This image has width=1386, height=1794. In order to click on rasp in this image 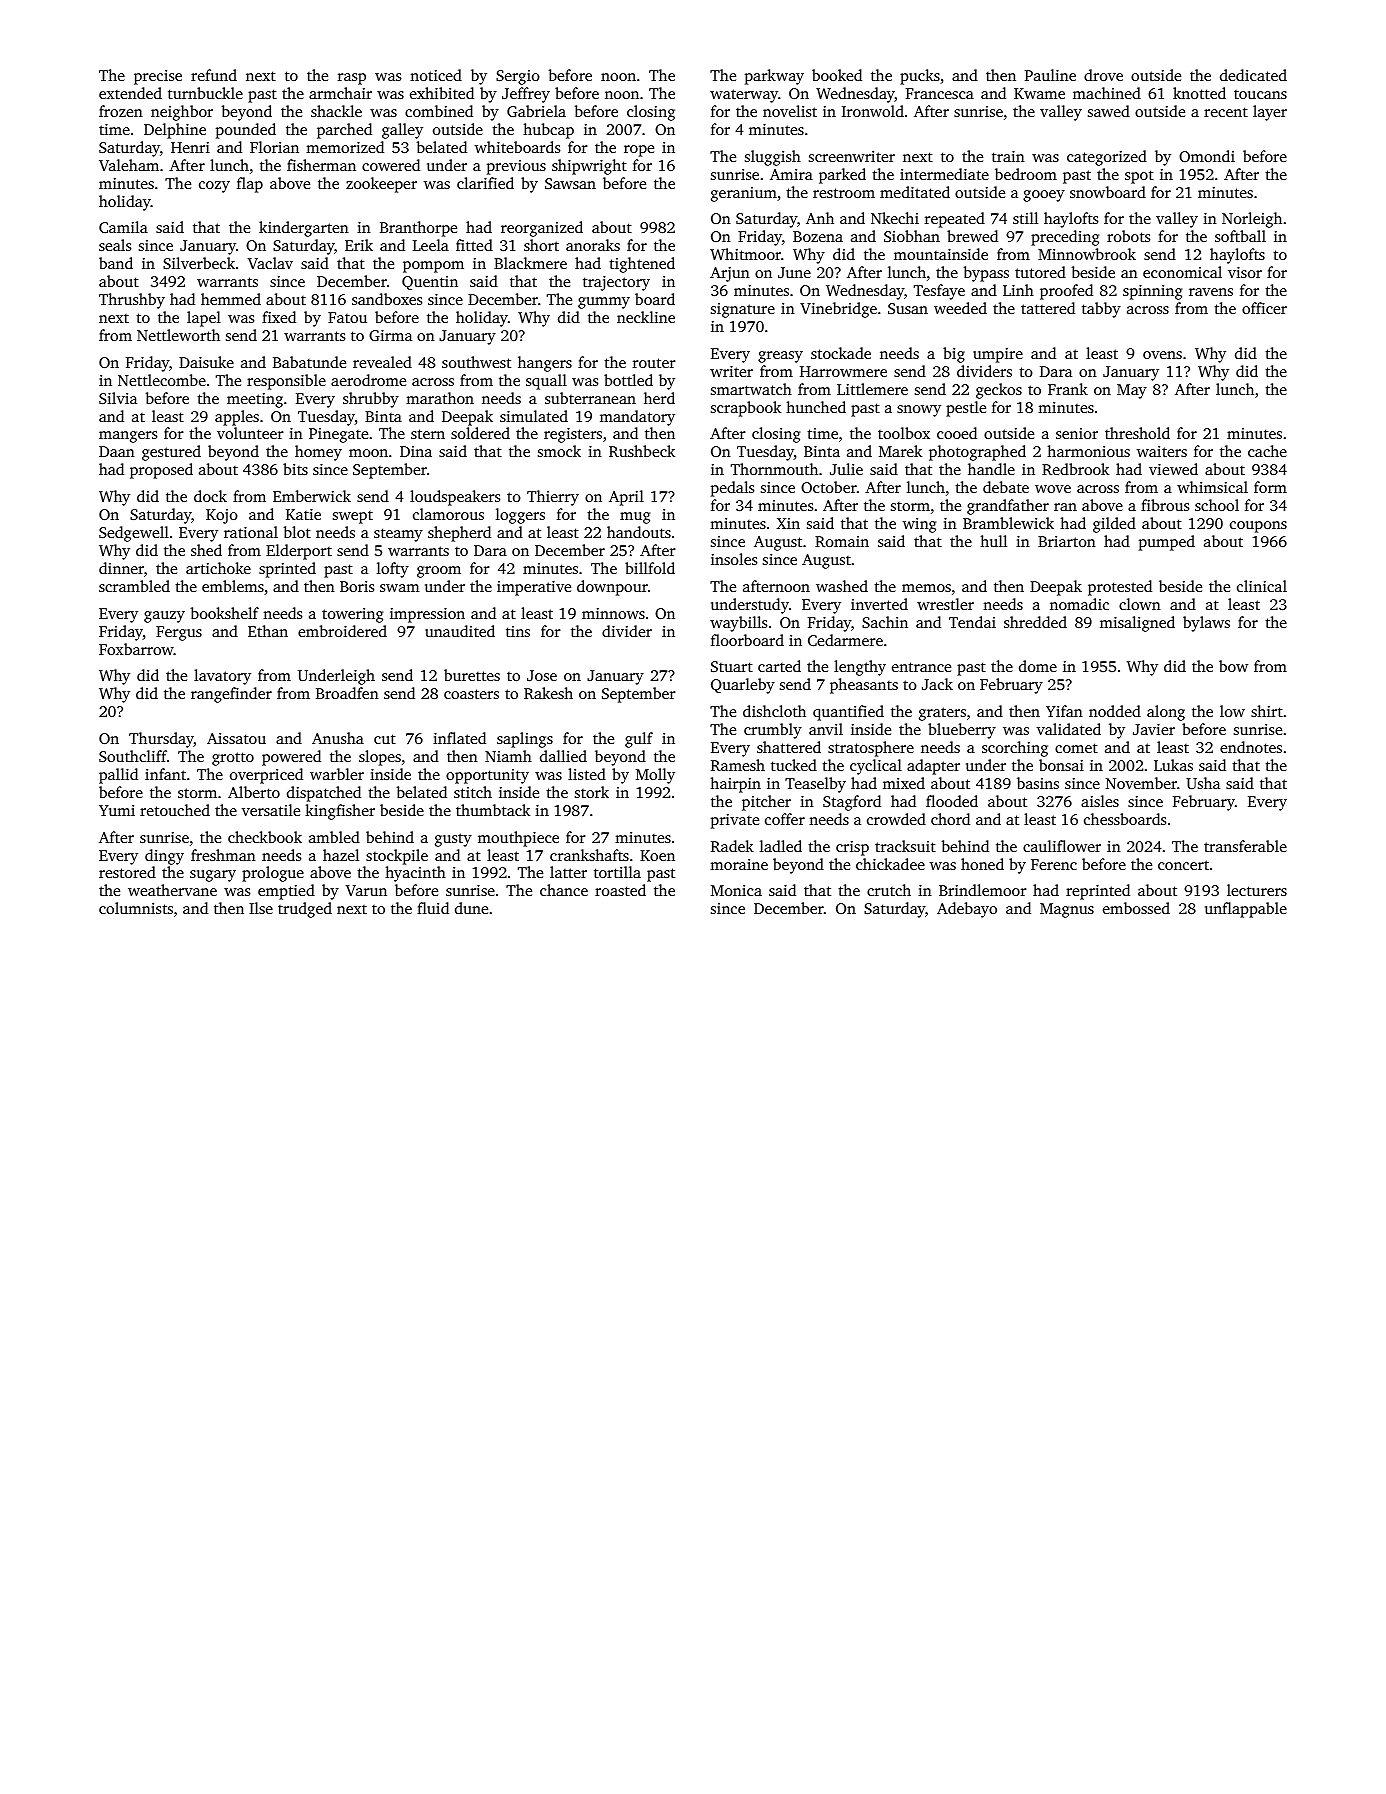, I will do `click(352, 79)`.
